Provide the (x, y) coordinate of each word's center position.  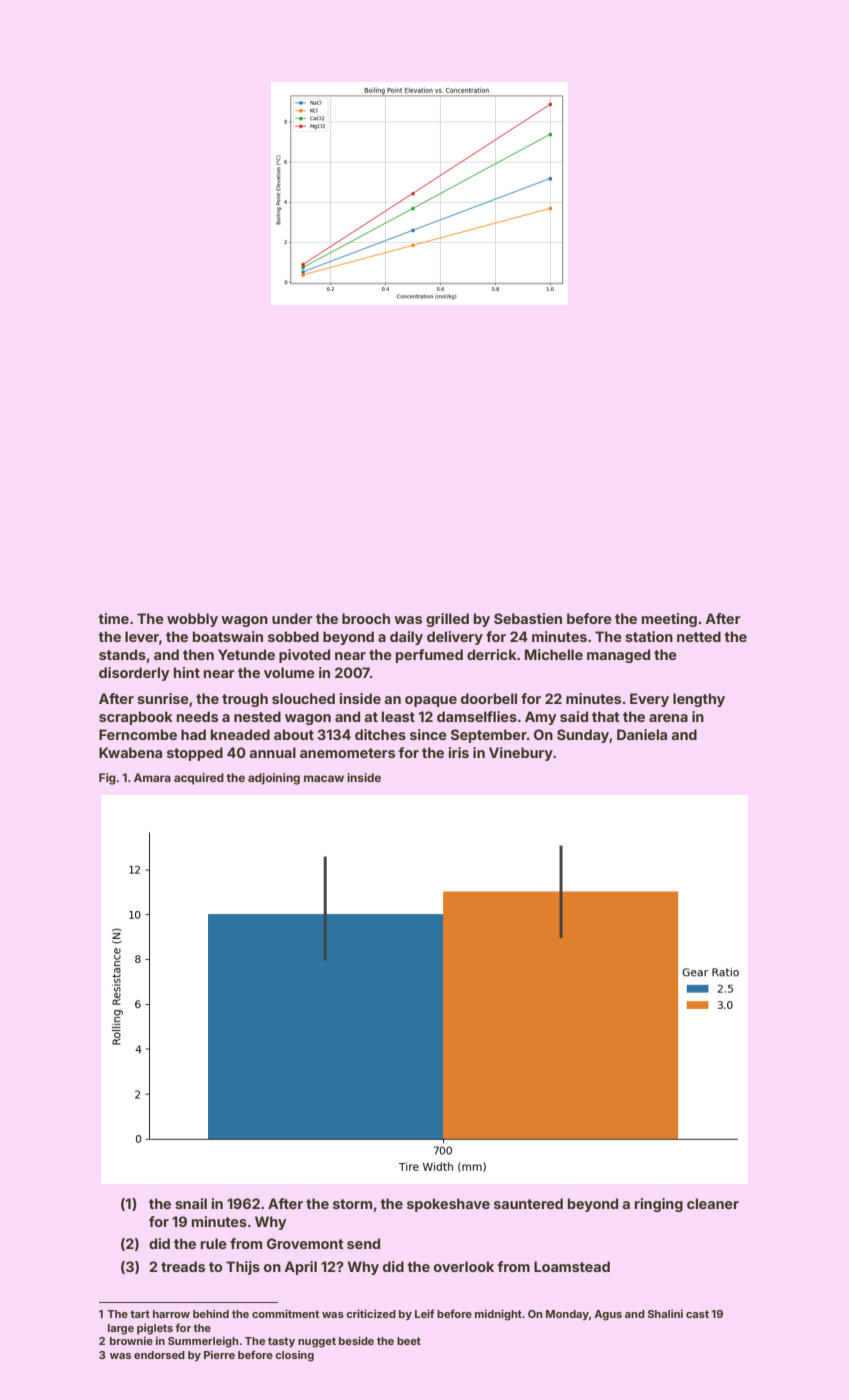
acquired (199, 779)
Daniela (642, 734)
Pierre (219, 1354)
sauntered (528, 1203)
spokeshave (448, 1205)
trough (245, 700)
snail (191, 1203)
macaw (324, 778)
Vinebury (521, 754)
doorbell (489, 698)
